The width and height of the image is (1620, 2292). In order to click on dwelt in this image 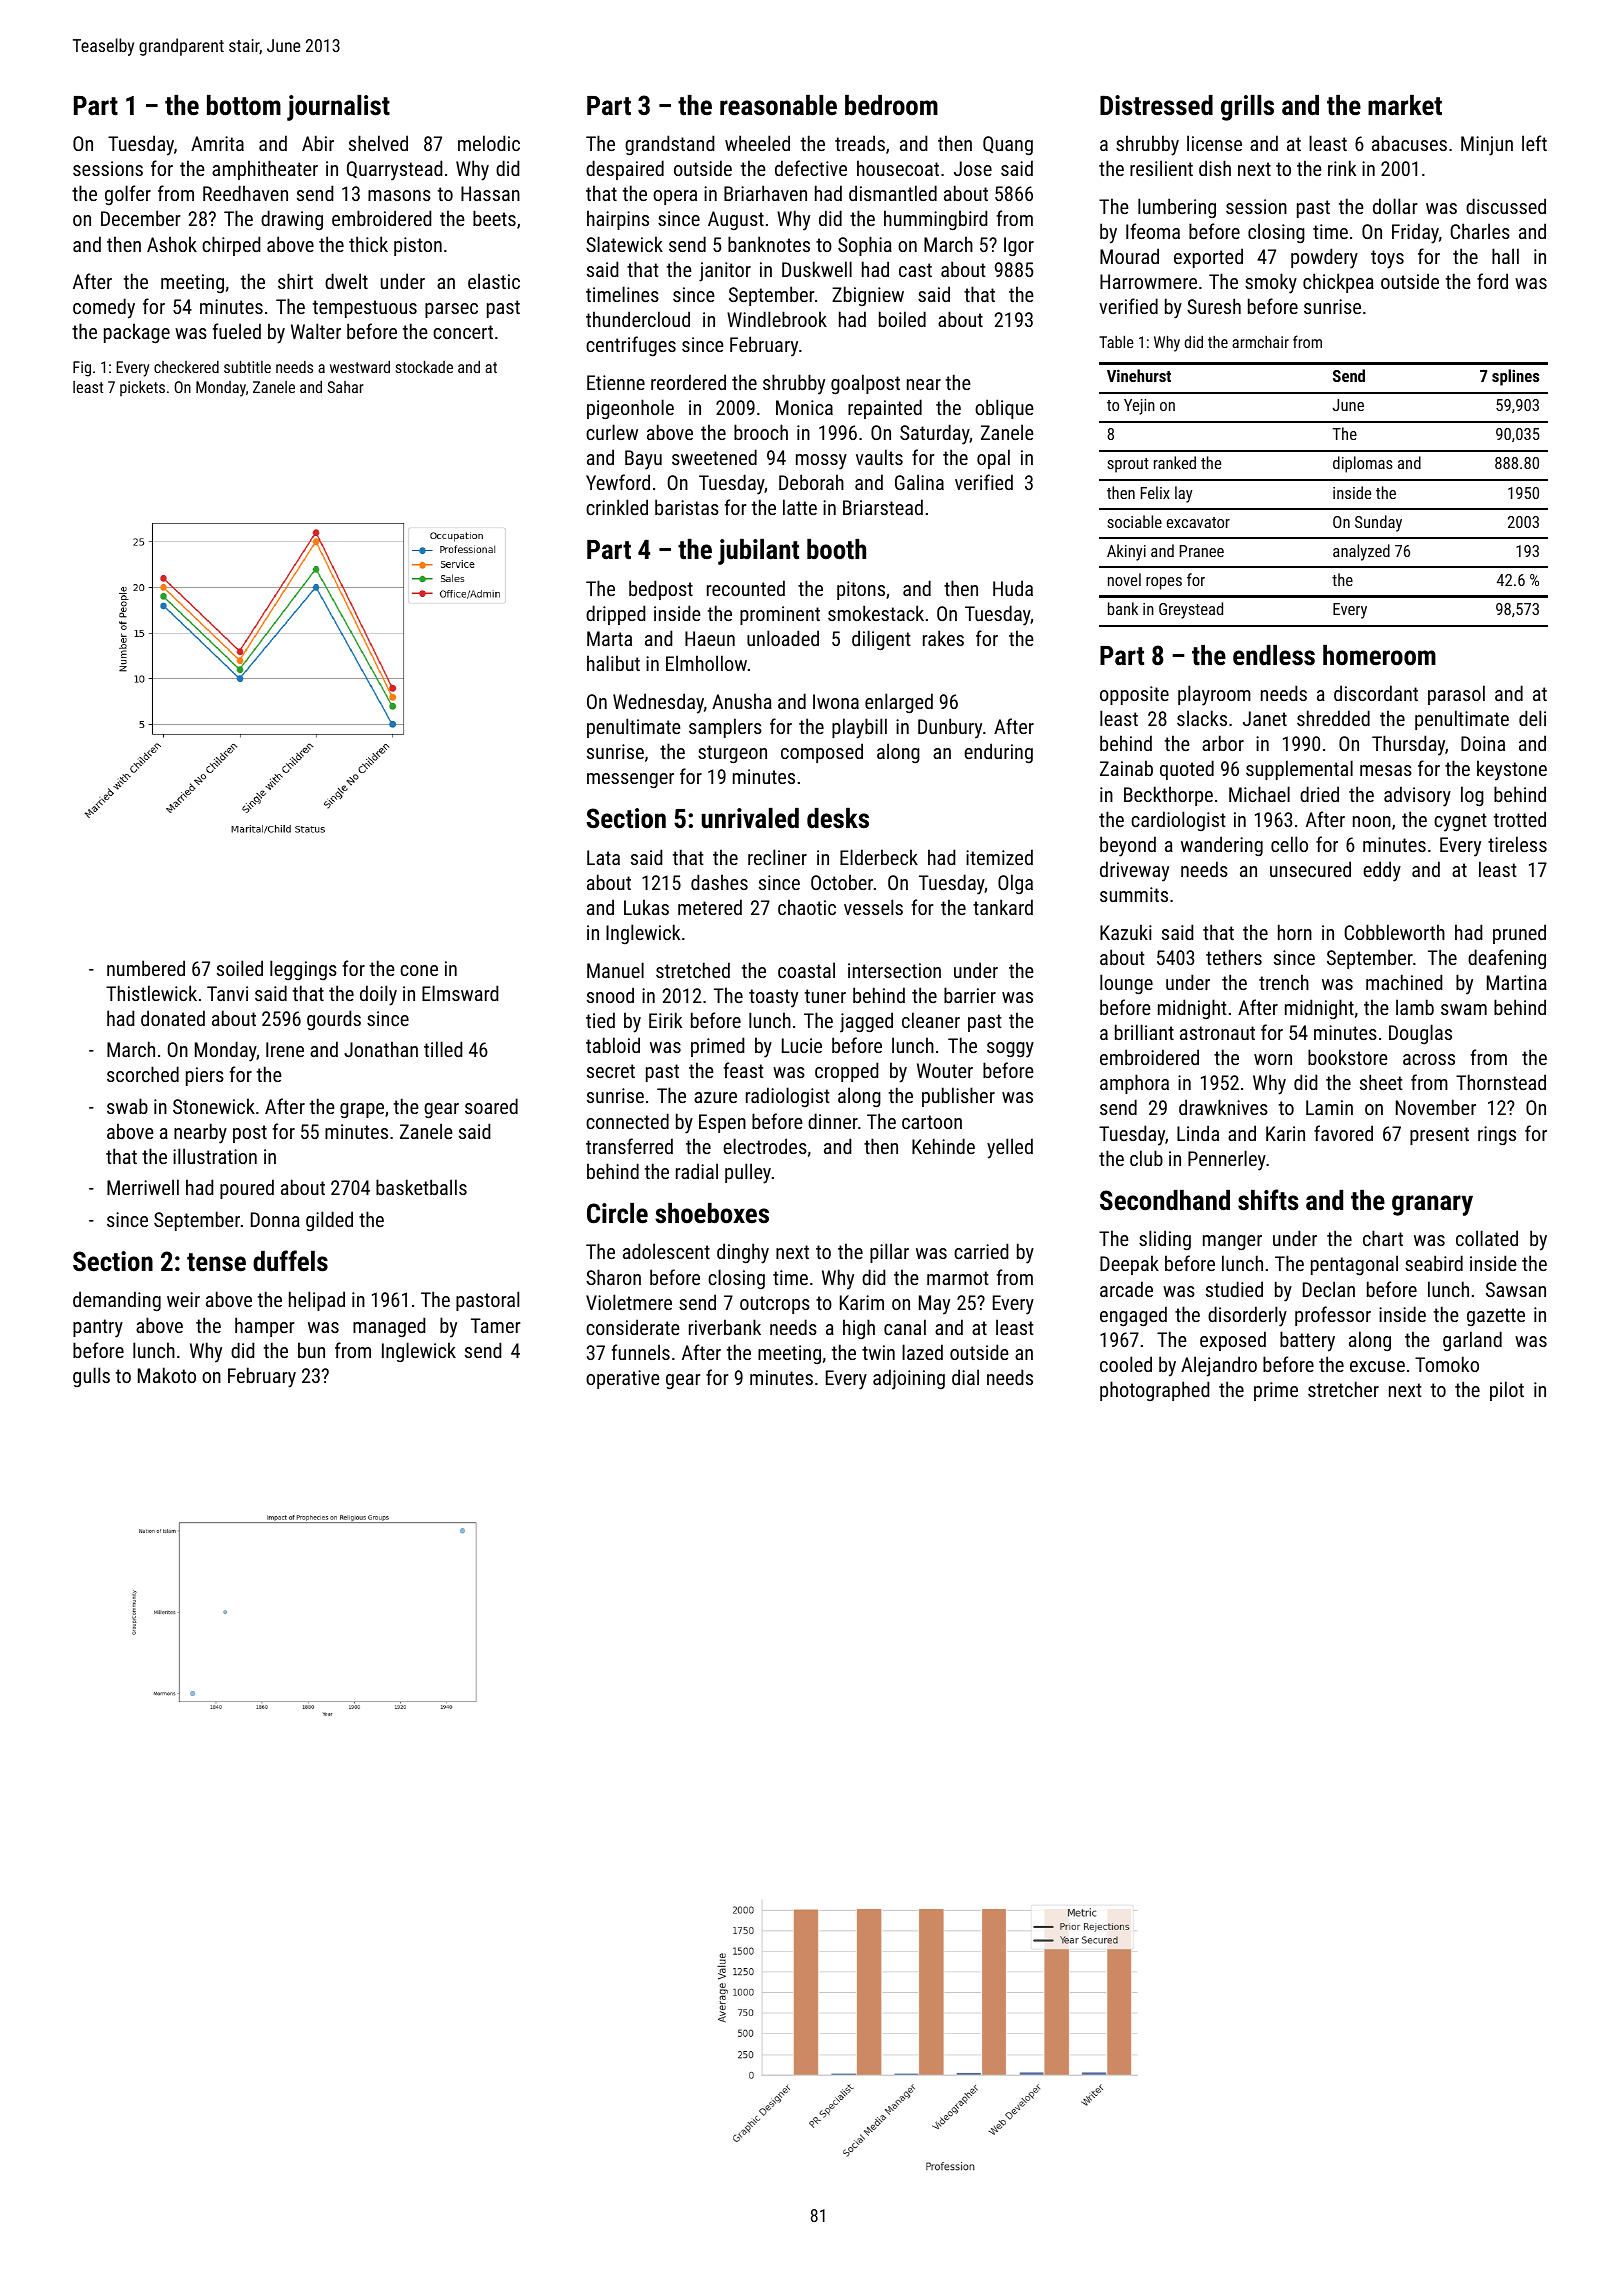, I will do `click(346, 281)`.
